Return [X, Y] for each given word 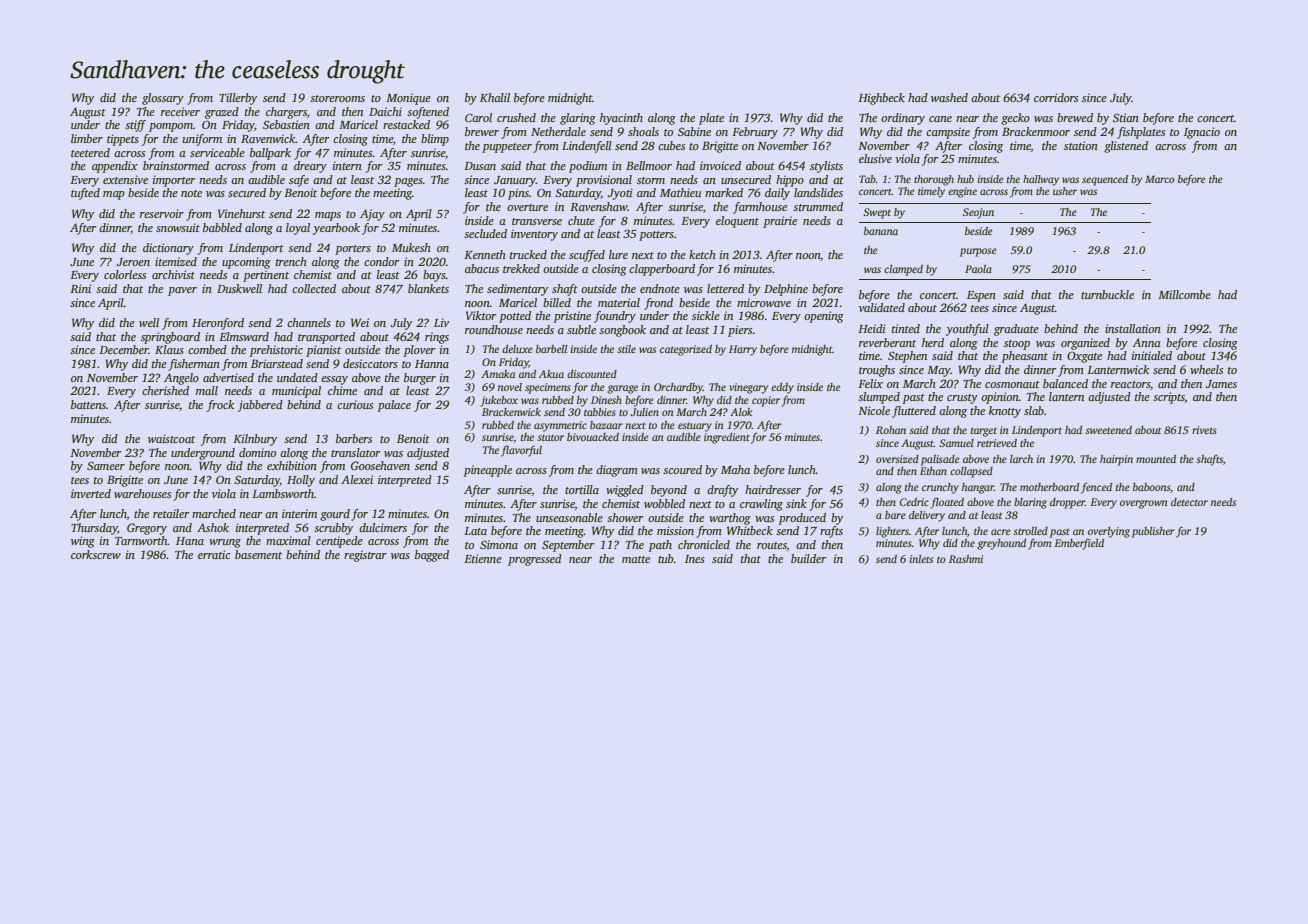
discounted [592, 374]
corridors [1056, 97]
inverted [91, 493]
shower [625, 517]
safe [299, 181]
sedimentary [517, 290]
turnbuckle [1107, 294]
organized [1085, 344]
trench [291, 261]
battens [88, 404]
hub [965, 179]
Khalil [495, 97]
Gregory [147, 529]
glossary [163, 99]
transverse [537, 221]
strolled [1030, 531]
